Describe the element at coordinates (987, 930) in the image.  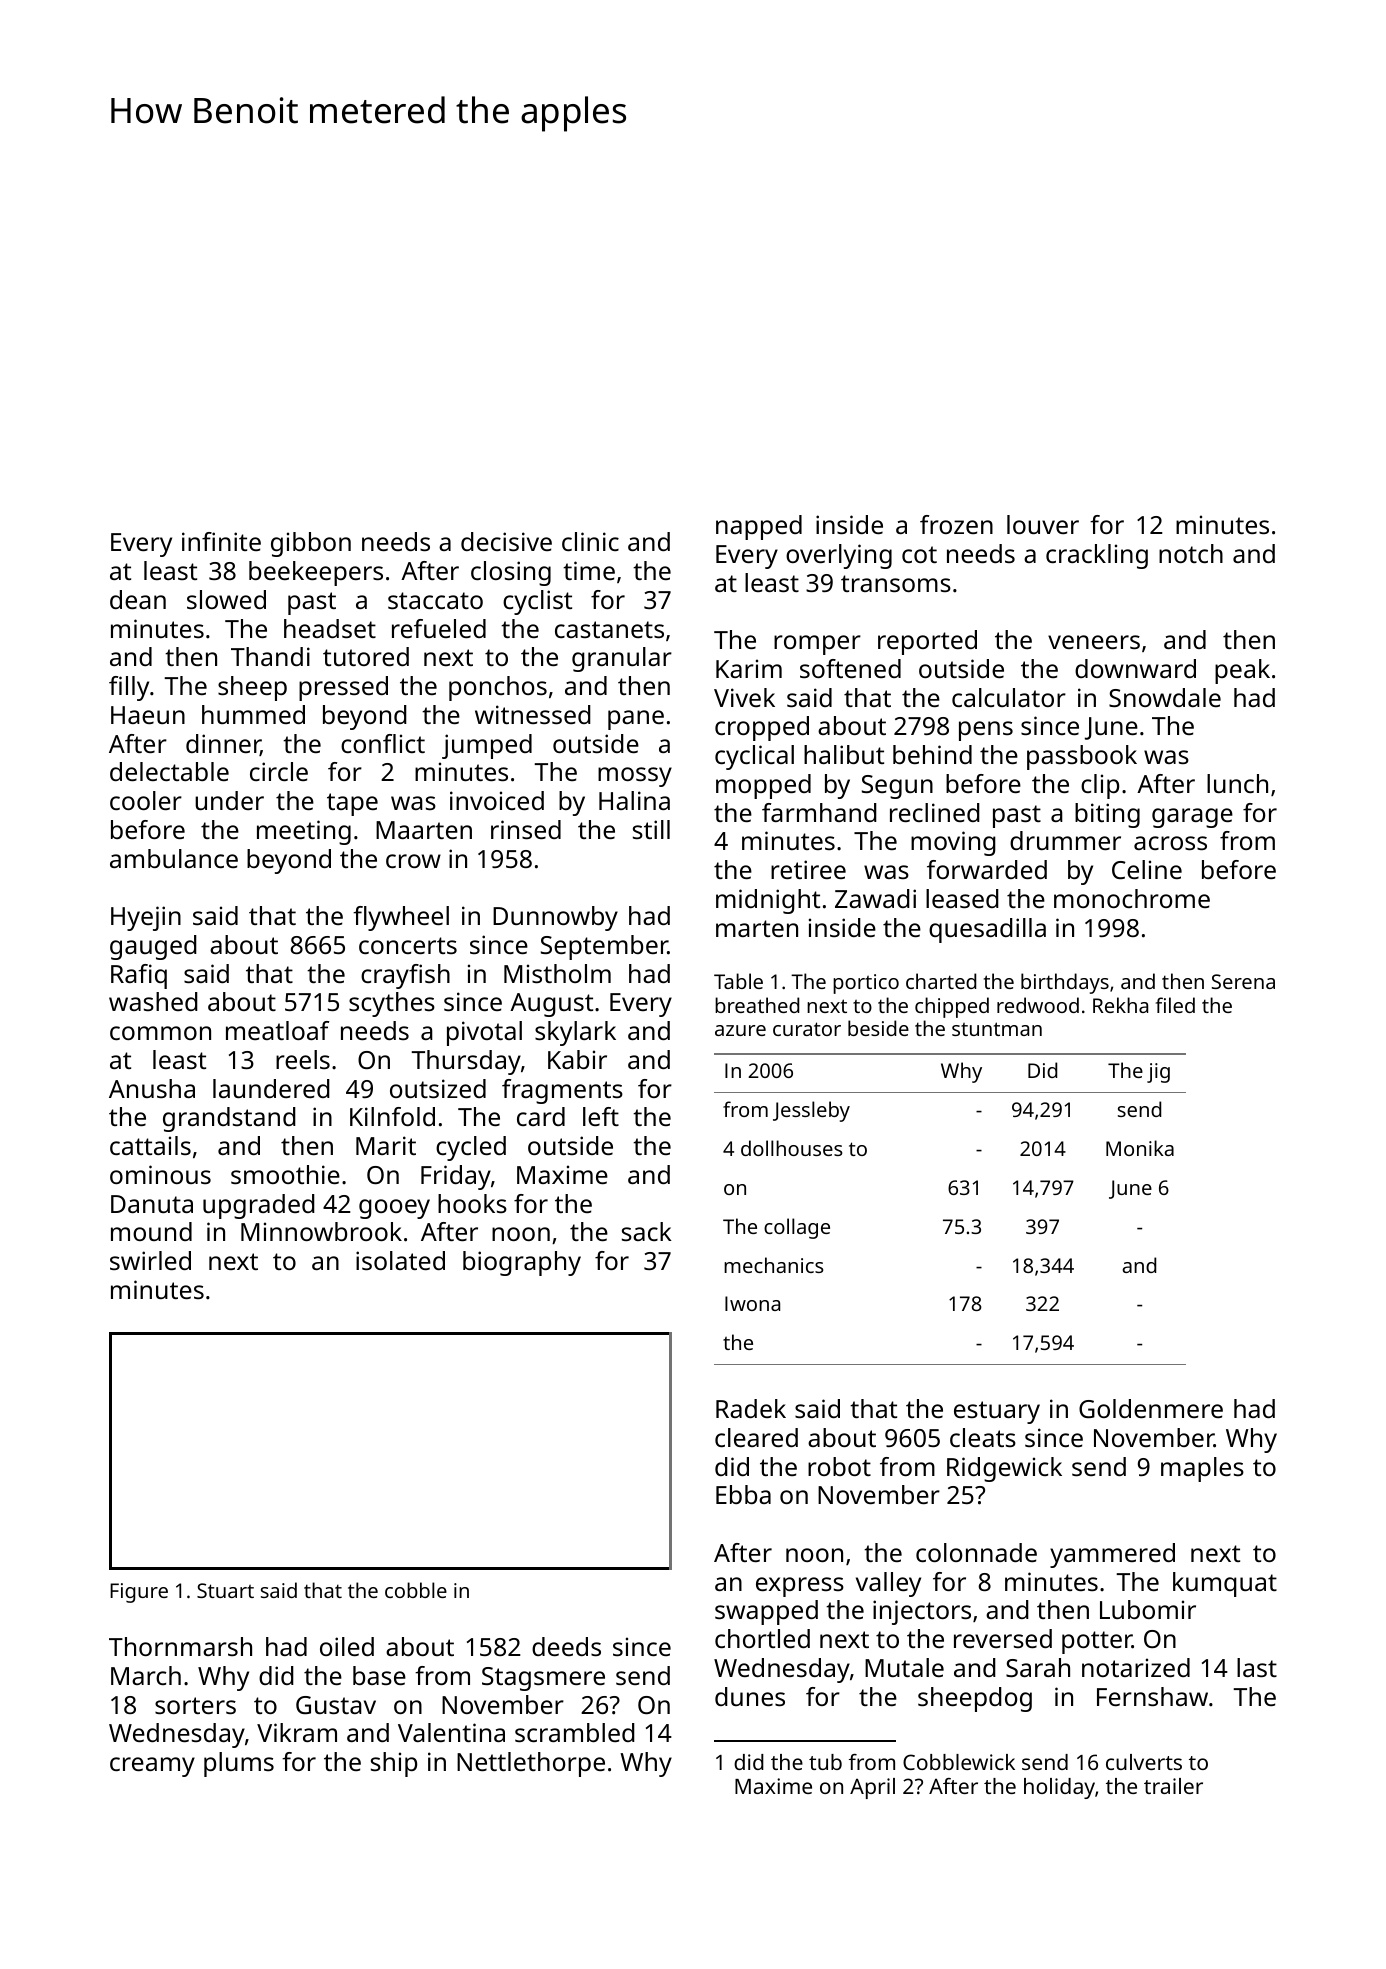
I see `quesadilla` at that location.
